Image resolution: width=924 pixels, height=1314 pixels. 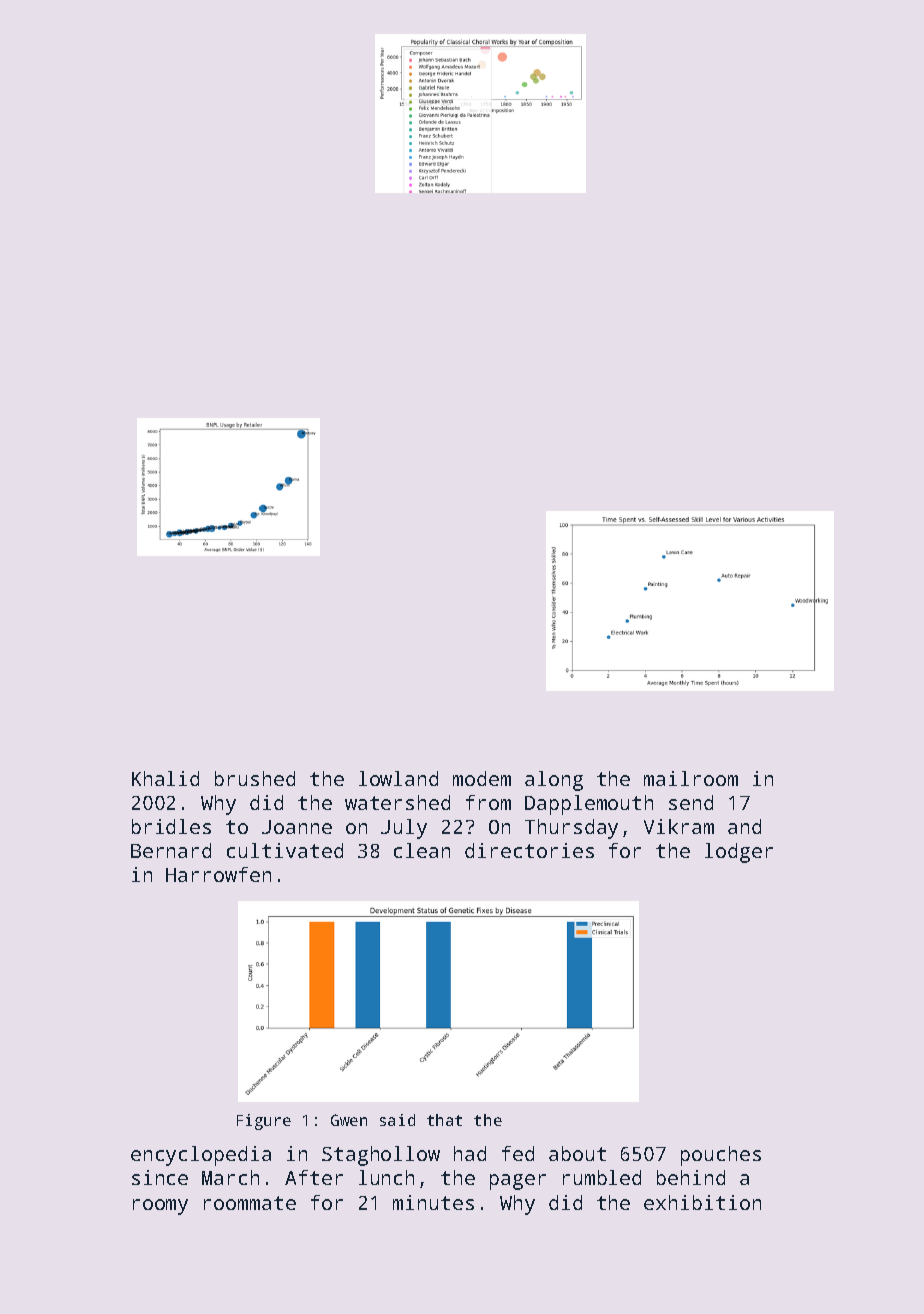 I want to click on Figure, so click(x=264, y=1122).
